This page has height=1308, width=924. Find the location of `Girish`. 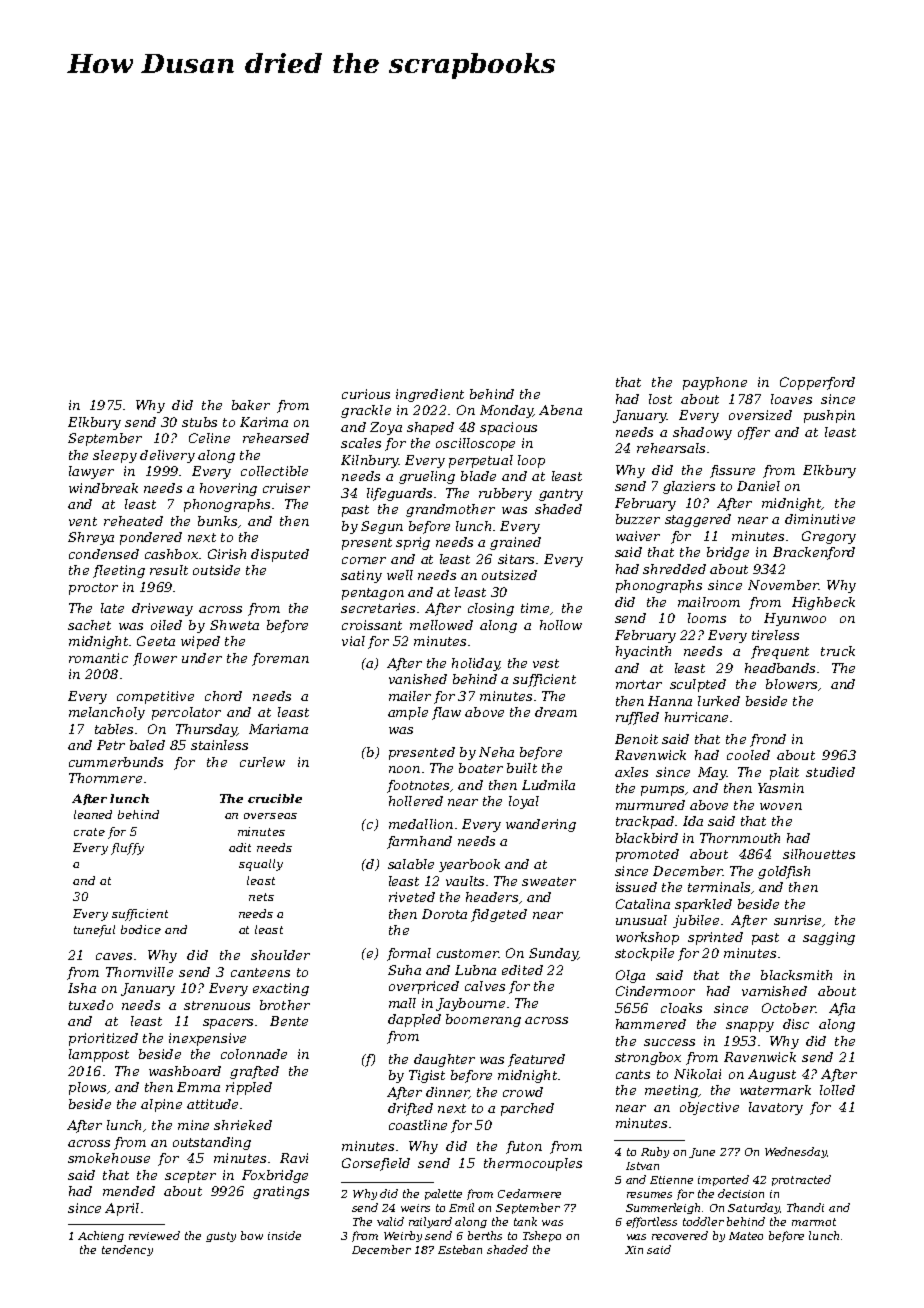

Girish is located at coordinates (227, 554).
